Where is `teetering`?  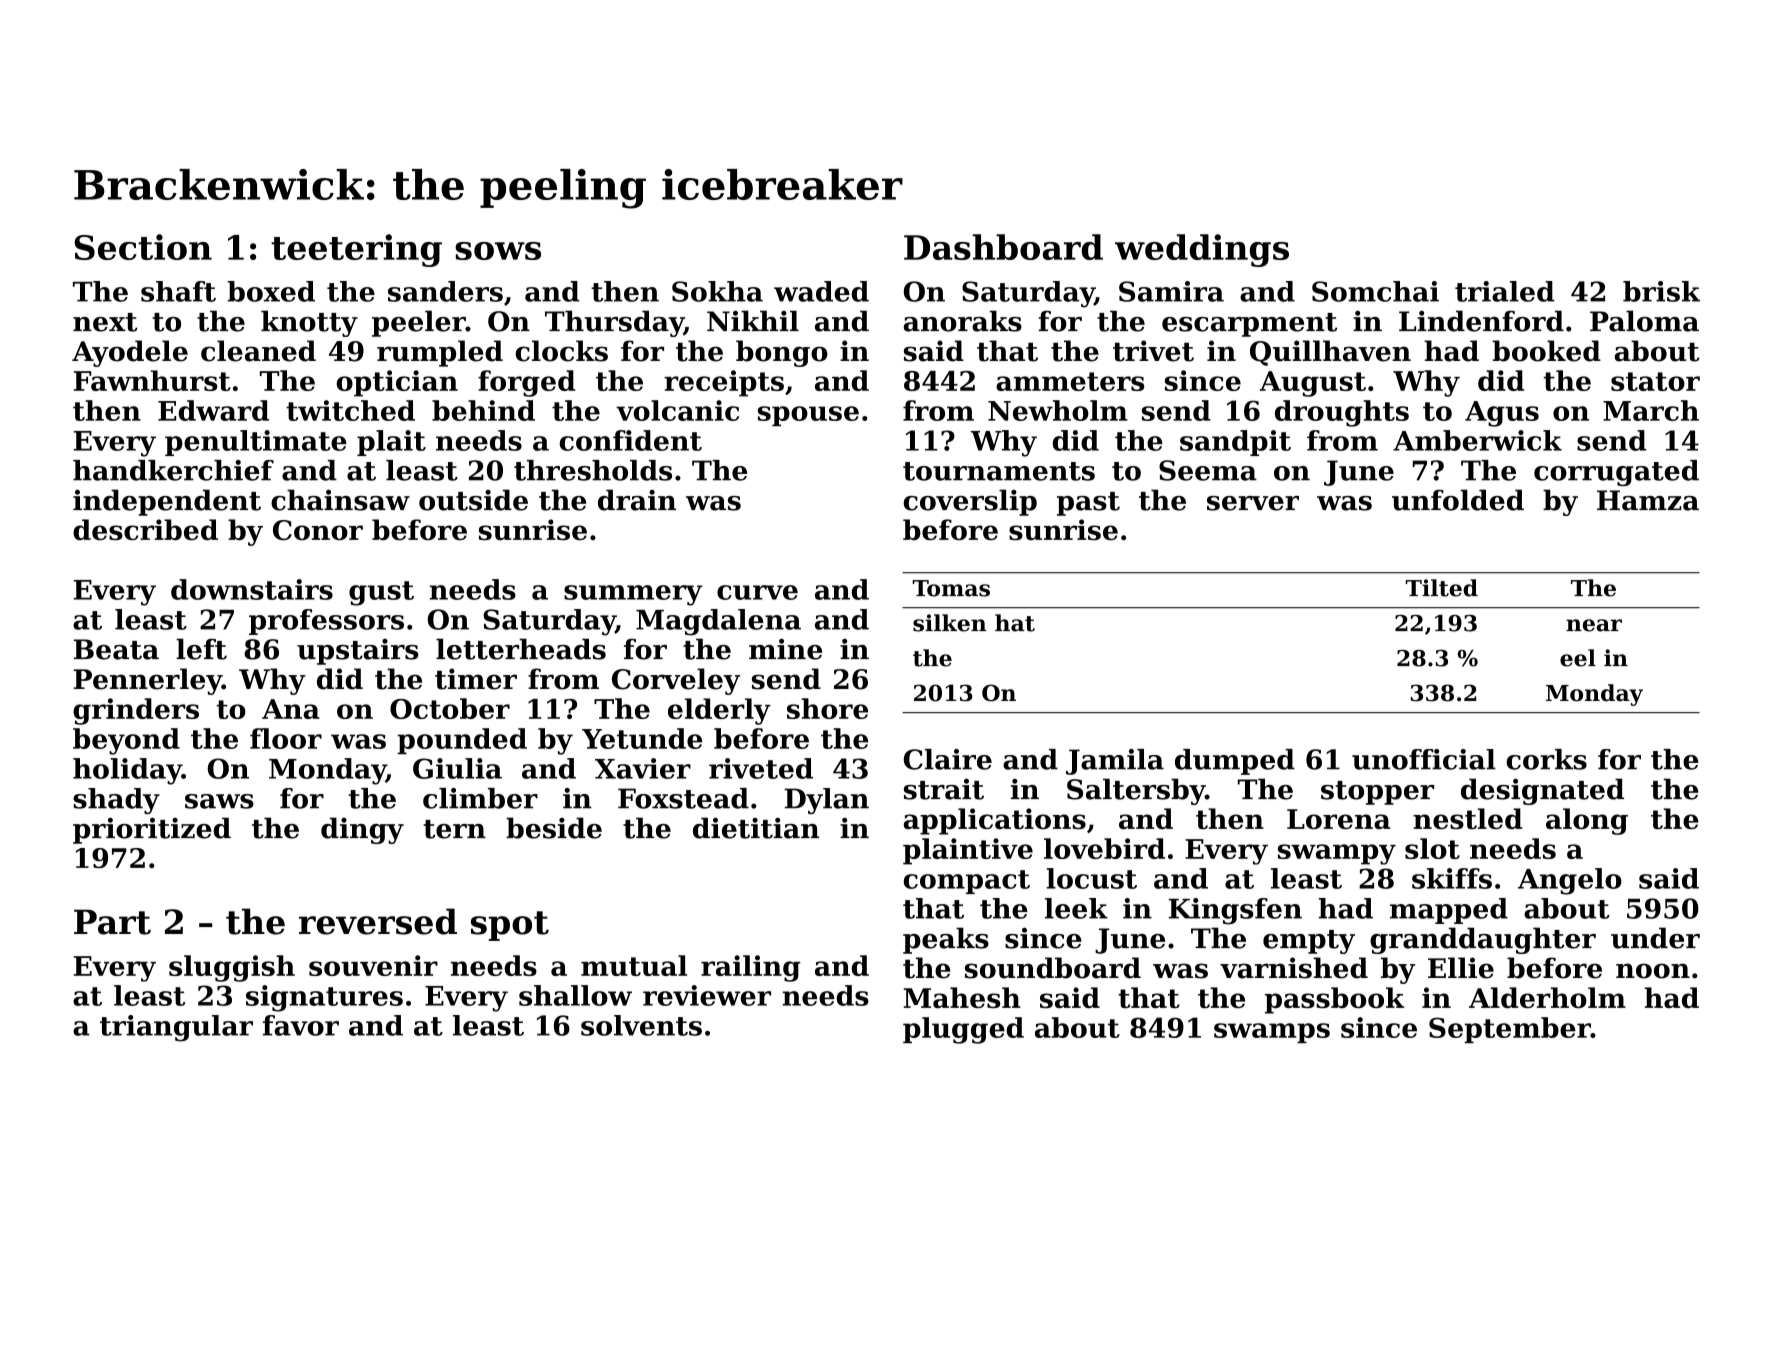 teetering is located at coordinates (356, 250).
